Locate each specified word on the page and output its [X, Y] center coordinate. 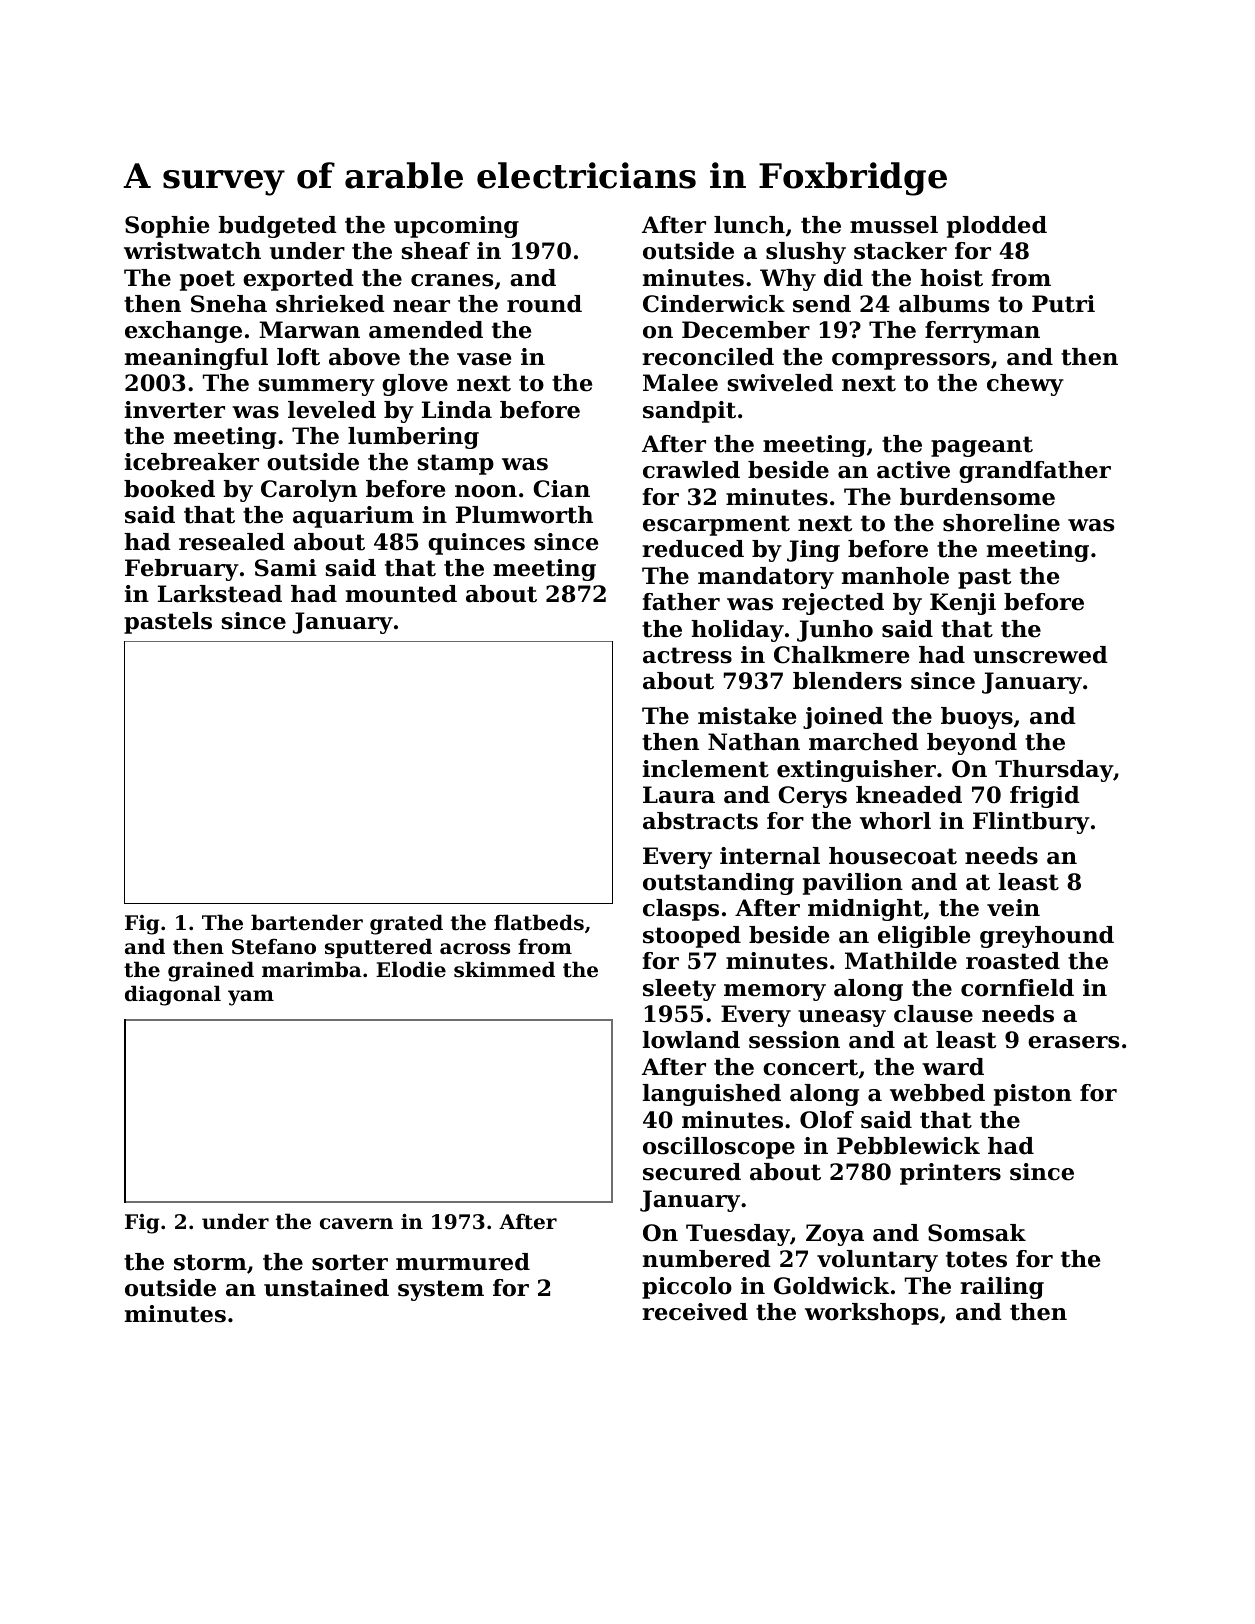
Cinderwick [714, 304]
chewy [1025, 385]
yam [251, 998]
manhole [895, 576]
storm [210, 1262]
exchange [183, 332]
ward [953, 1067]
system [441, 1290]
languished [712, 1095]
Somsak [977, 1233]
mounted [401, 594]
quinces [476, 544]
